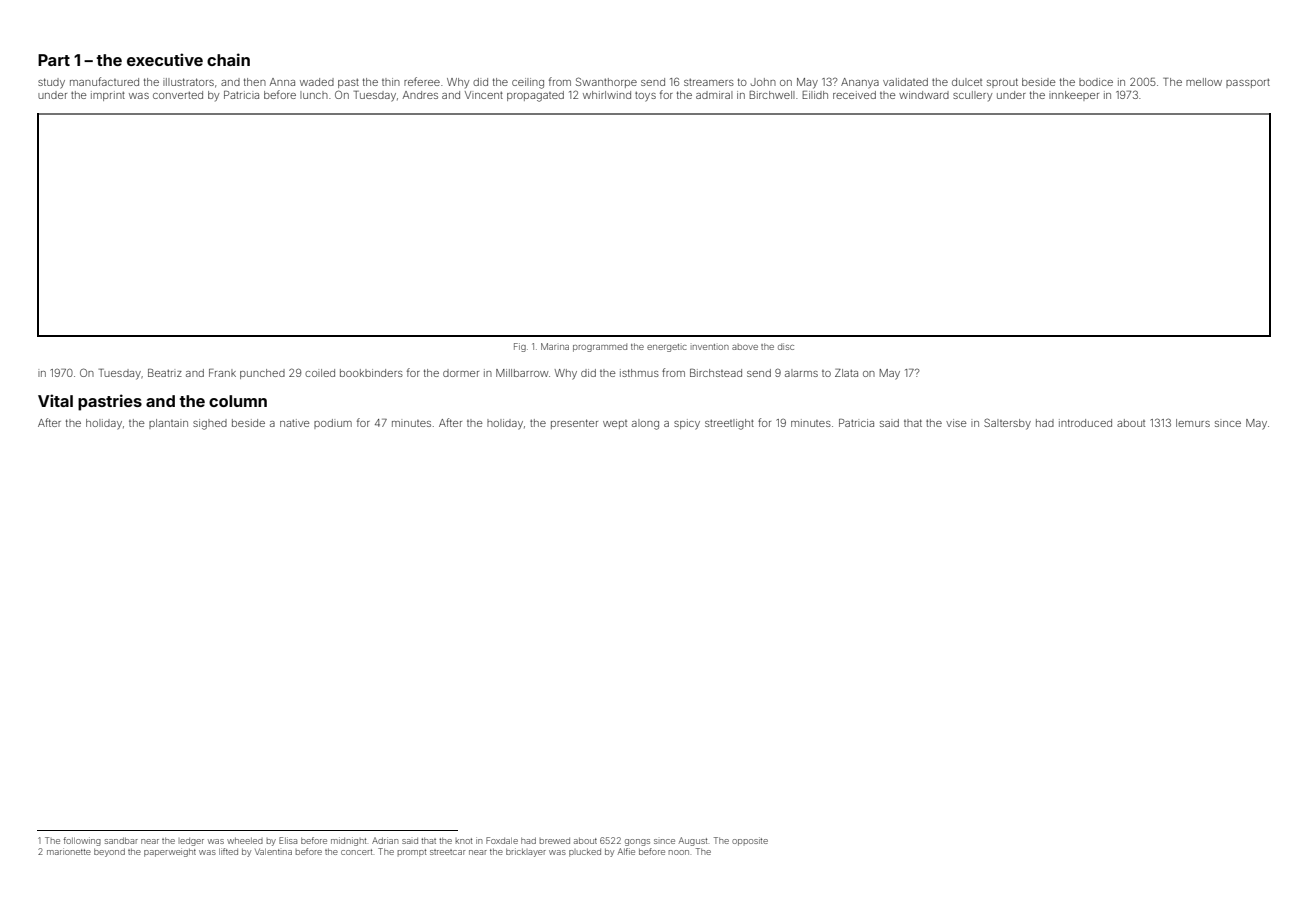 This screenshot has height=924, width=1308. What do you see at coordinates (228, 59) in the screenshot?
I see `chain` at bounding box center [228, 59].
